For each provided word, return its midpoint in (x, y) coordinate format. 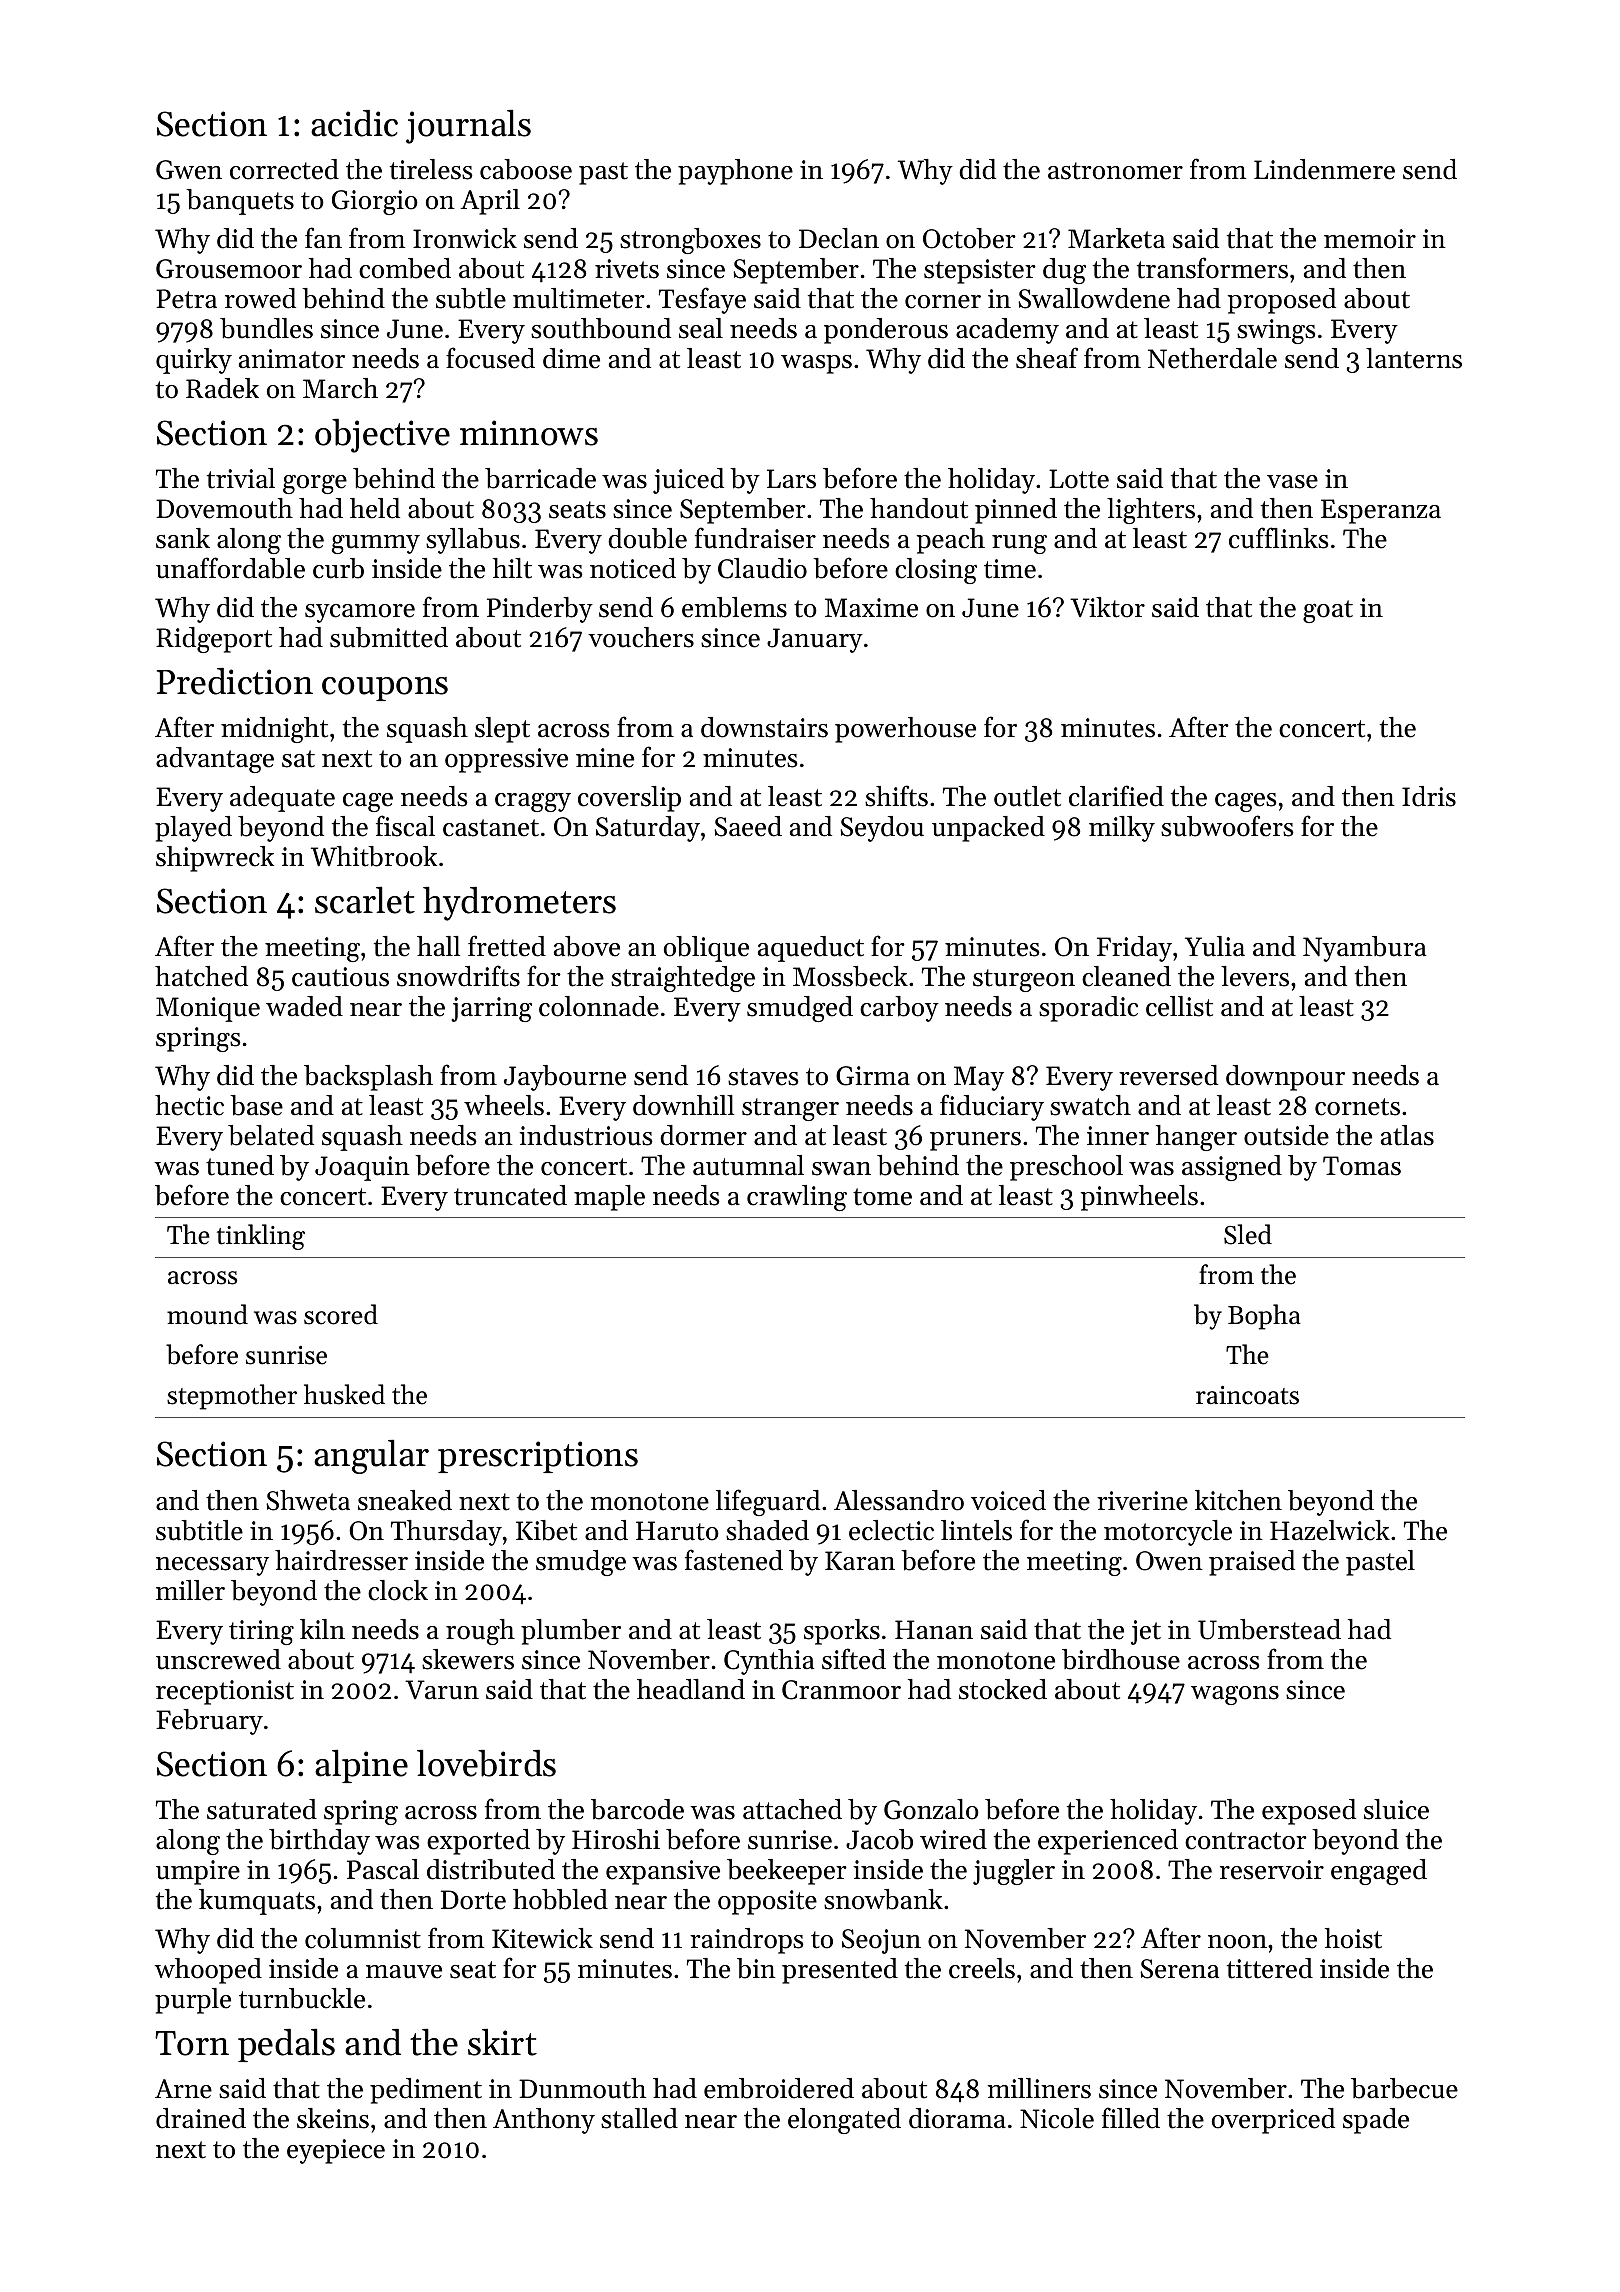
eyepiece (336, 2151)
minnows (529, 433)
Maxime (871, 608)
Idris (1429, 796)
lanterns (1414, 358)
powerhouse (905, 730)
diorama (957, 2118)
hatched (201, 976)
